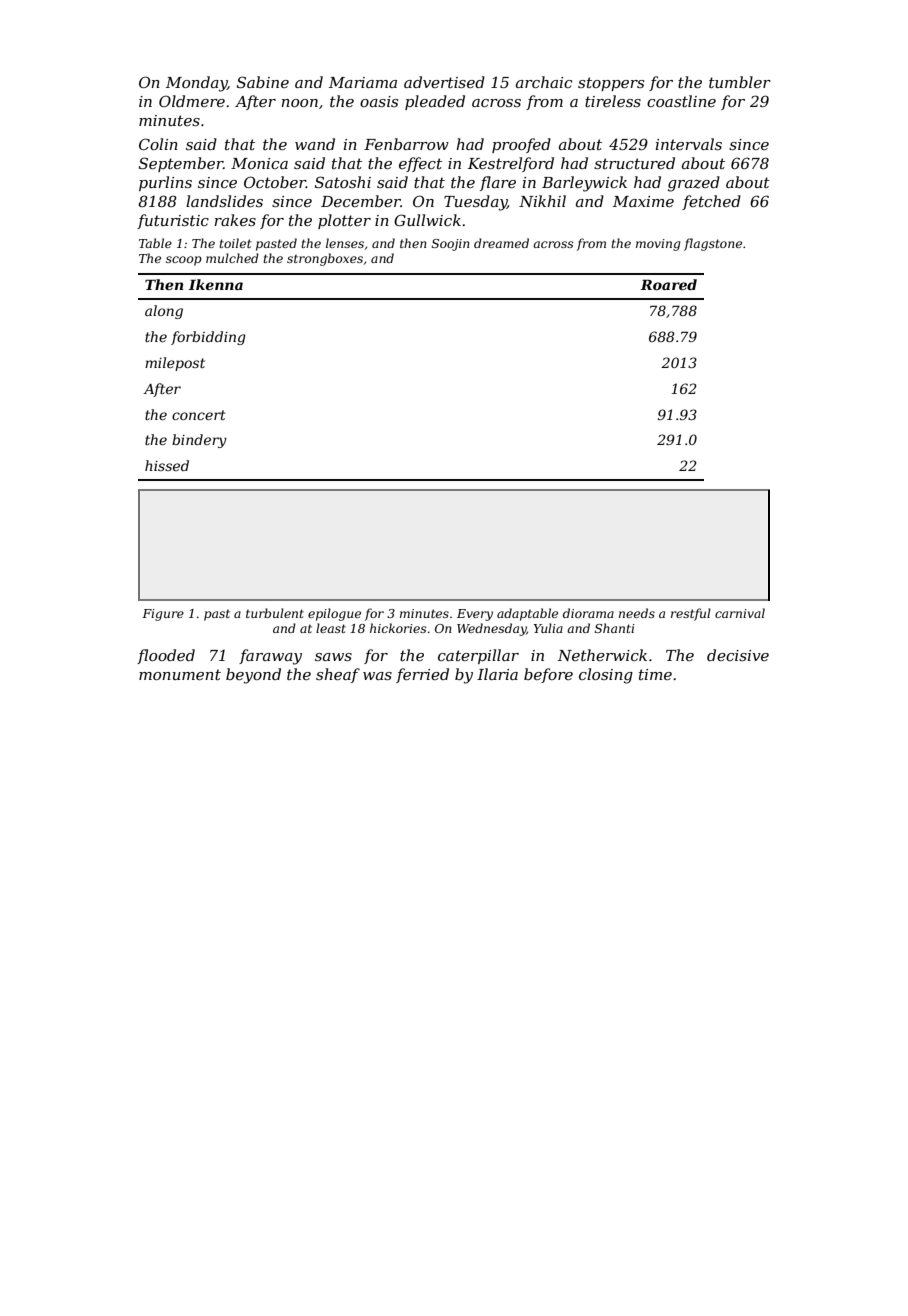 This page has width=908, height=1316. Describe the element at coordinates (668, 284) in the page. I see `Roared` at that location.
